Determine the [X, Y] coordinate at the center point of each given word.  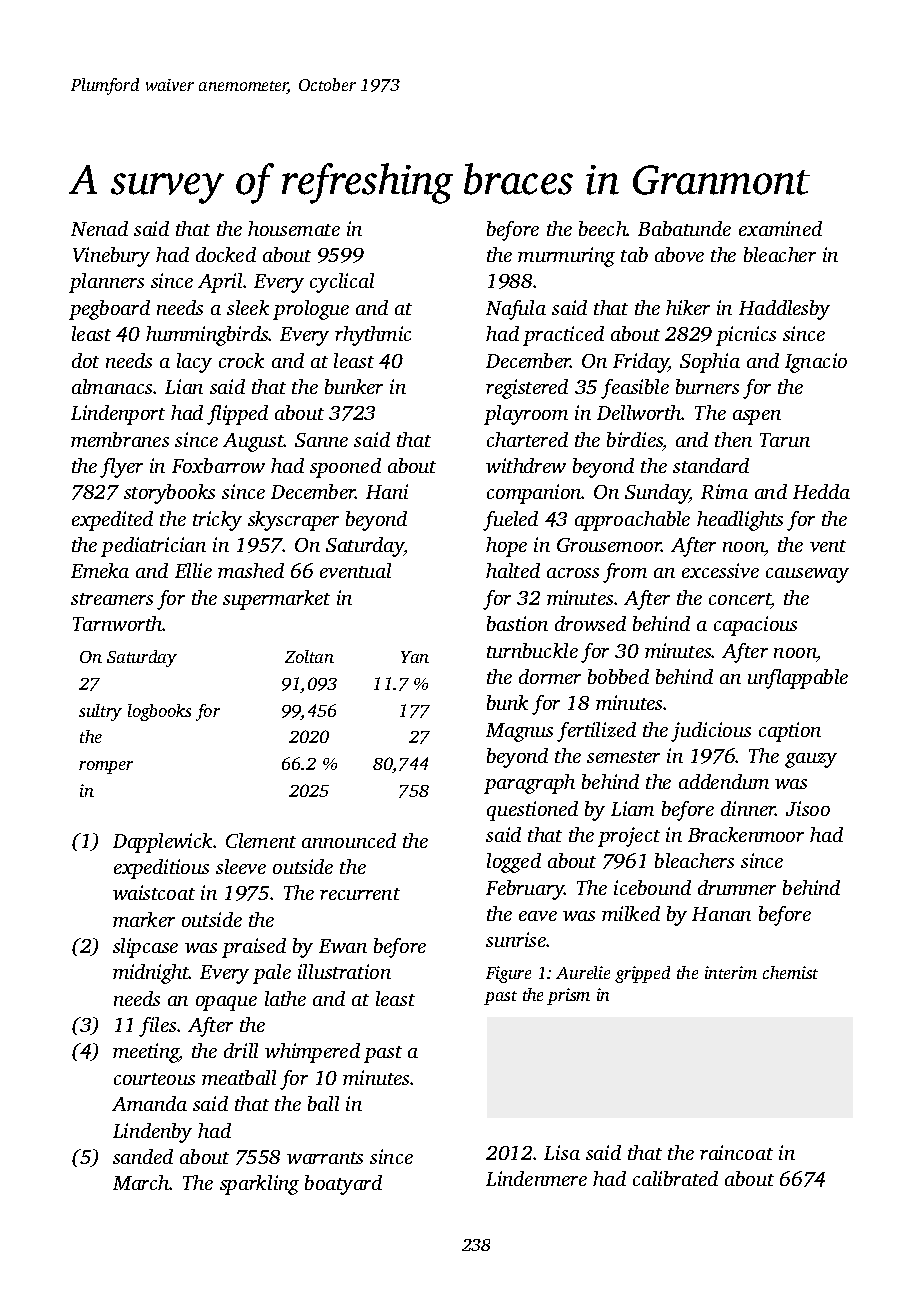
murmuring [566, 257]
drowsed [590, 623]
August [254, 442]
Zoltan [309, 656]
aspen [757, 417]
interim [731, 972]
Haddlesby [784, 310]
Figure [508, 974]
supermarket [276, 600]
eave [538, 916]
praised [254, 948]
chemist [790, 972]
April [220, 283]
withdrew [526, 465]
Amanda [149, 1103]
